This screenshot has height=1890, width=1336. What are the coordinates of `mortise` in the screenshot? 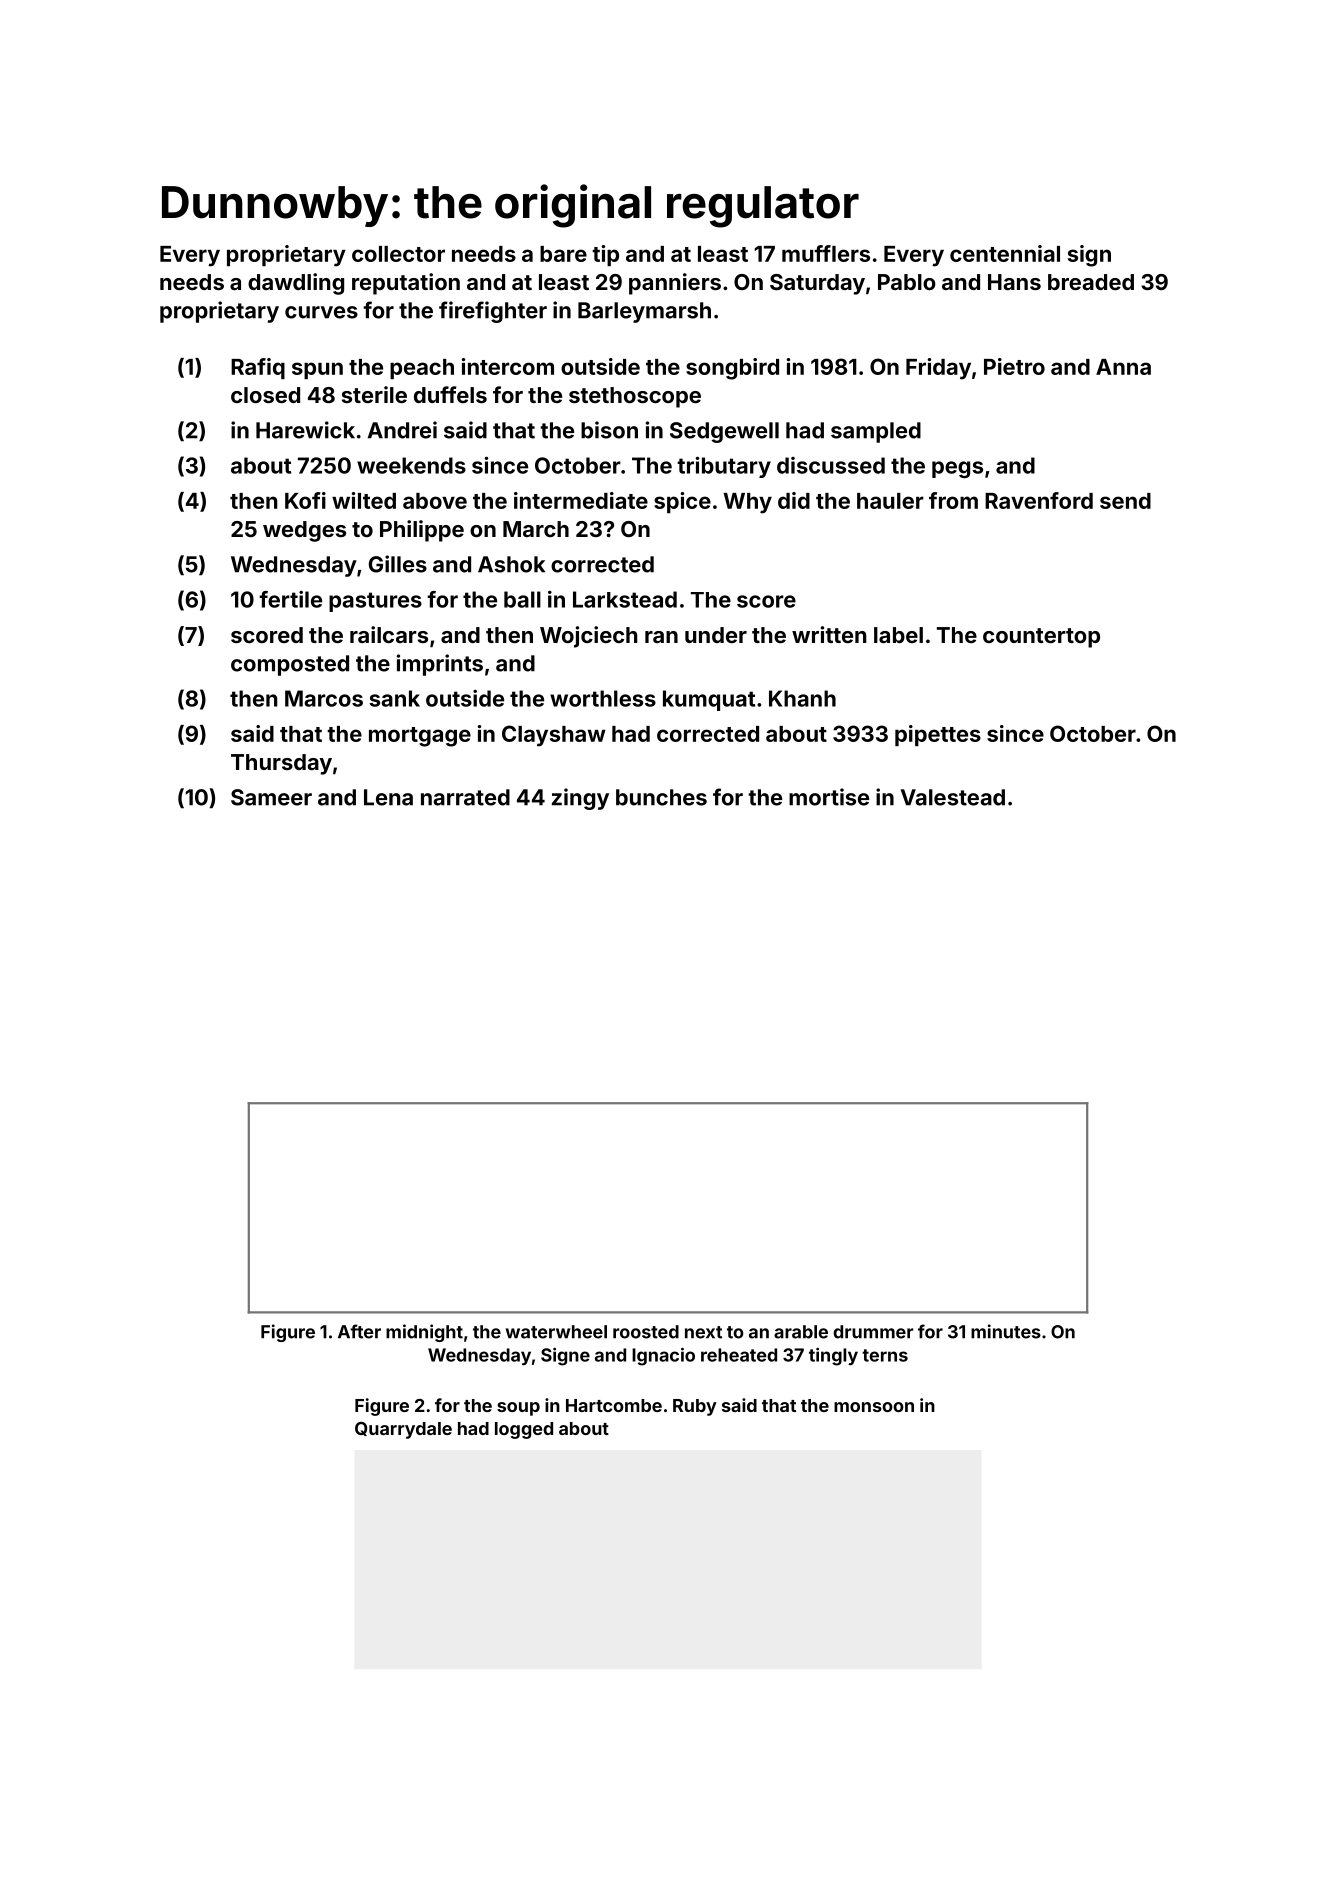 It's located at (829, 797).
